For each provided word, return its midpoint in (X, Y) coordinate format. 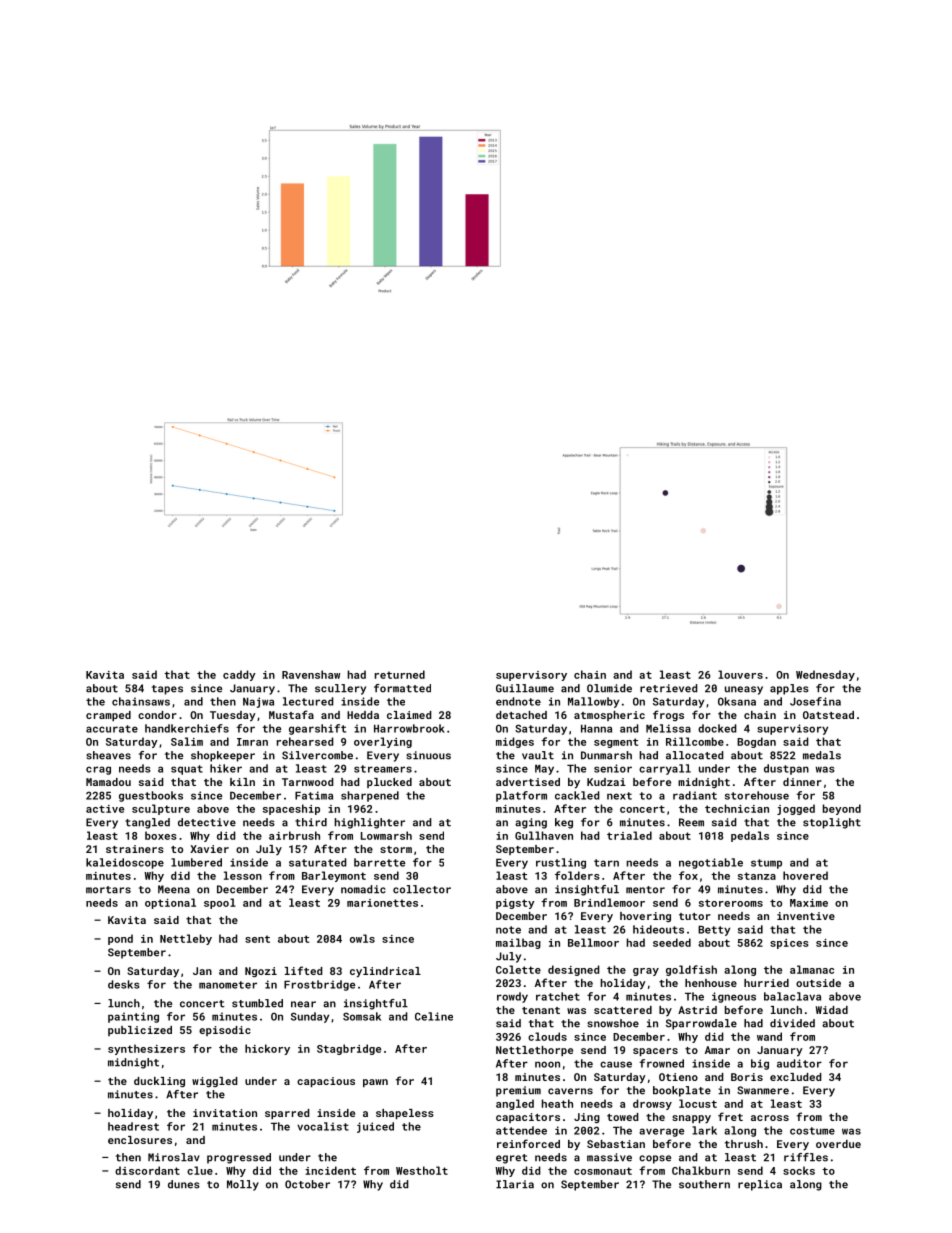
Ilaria (515, 1184)
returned (400, 674)
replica (760, 1185)
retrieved (668, 688)
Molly (243, 1185)
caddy (239, 675)
